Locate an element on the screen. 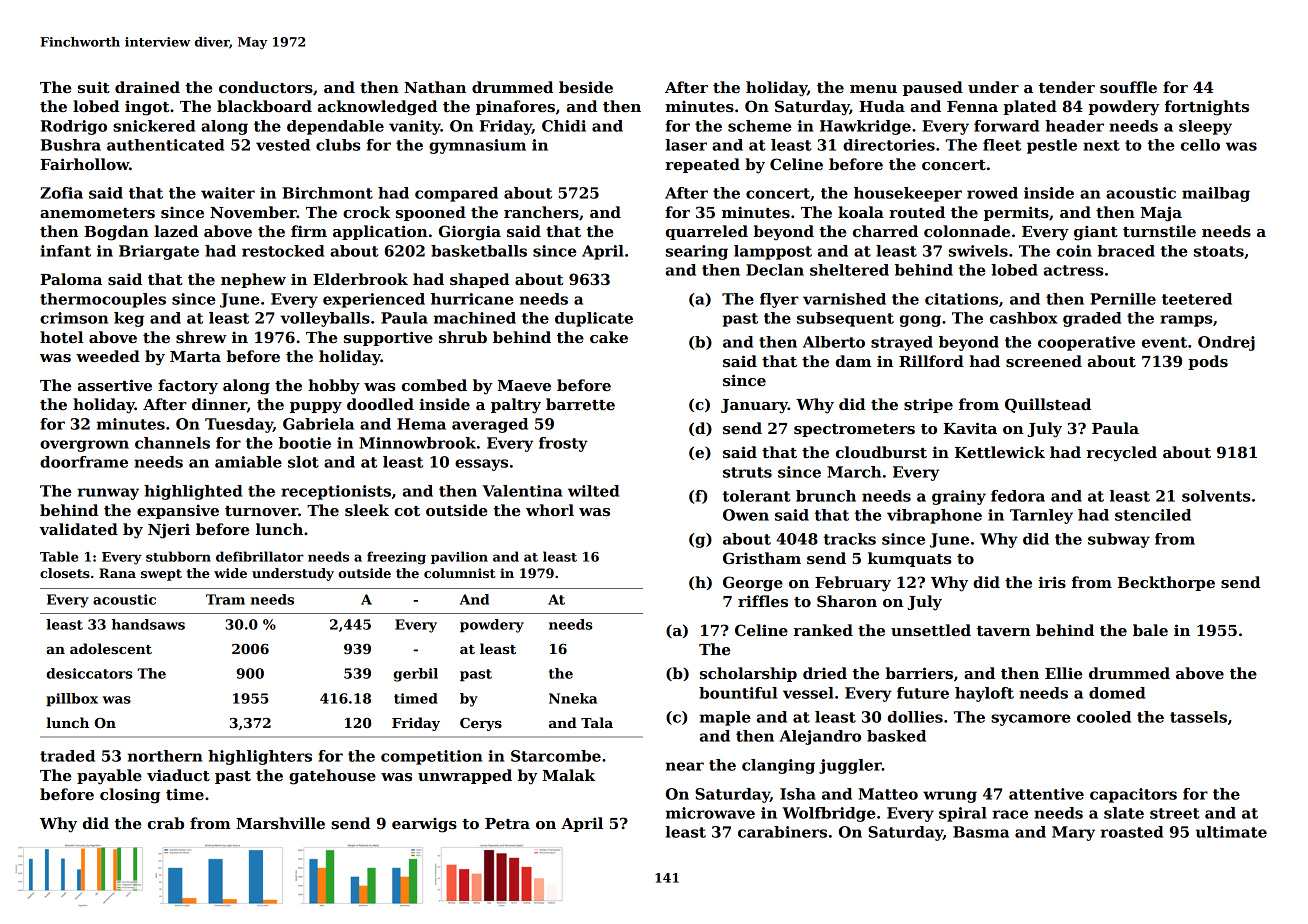 This screenshot has width=1308, height=924. souffle is located at coordinates (1128, 87).
